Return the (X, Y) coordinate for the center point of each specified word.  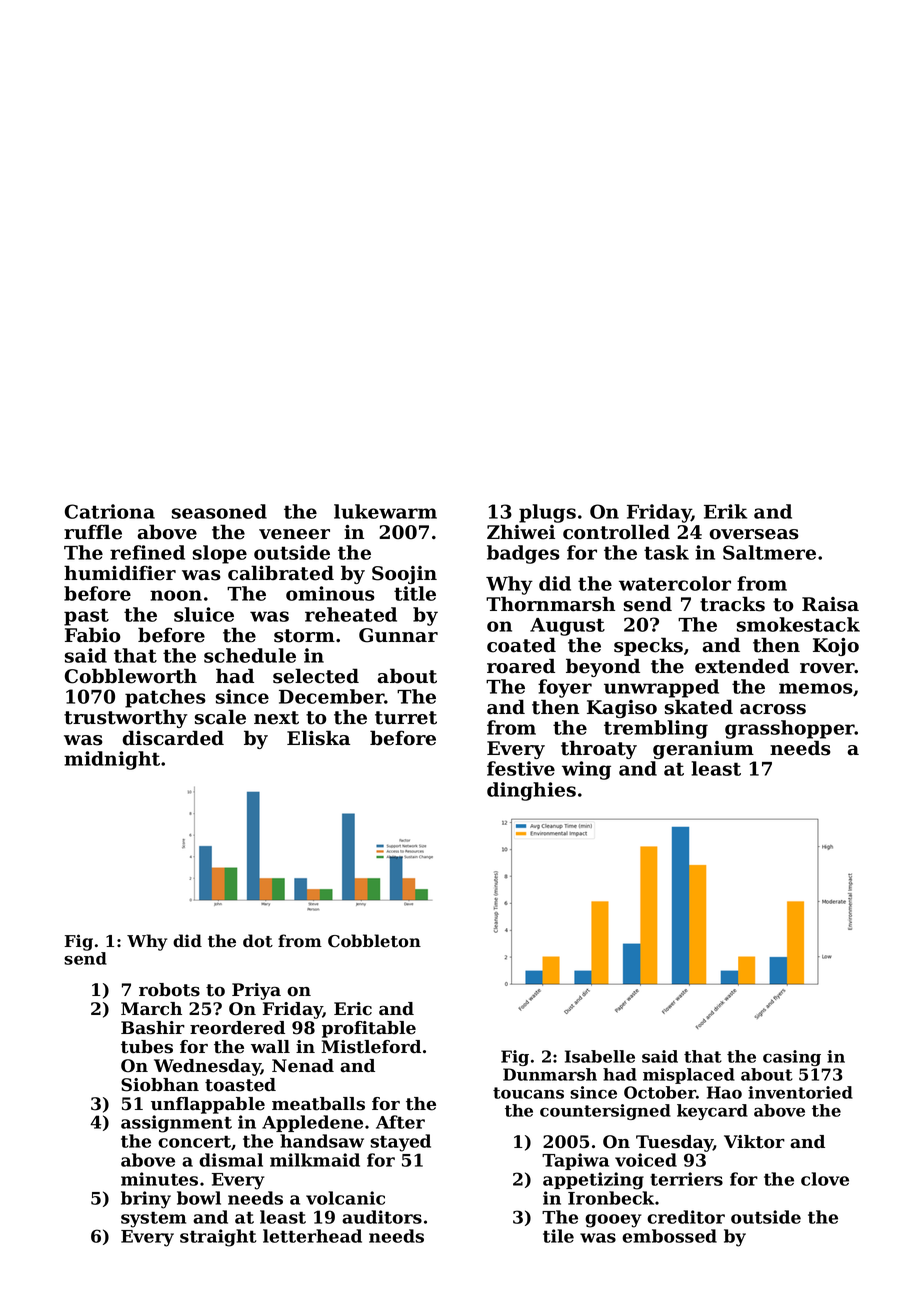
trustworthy (126, 718)
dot (258, 941)
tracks (732, 604)
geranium (703, 750)
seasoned (219, 511)
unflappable (208, 1105)
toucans (528, 1093)
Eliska (318, 738)
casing (792, 1058)
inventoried (800, 1092)
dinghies (531, 791)
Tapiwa (575, 1161)
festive (521, 768)
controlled (616, 532)
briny (146, 1200)
